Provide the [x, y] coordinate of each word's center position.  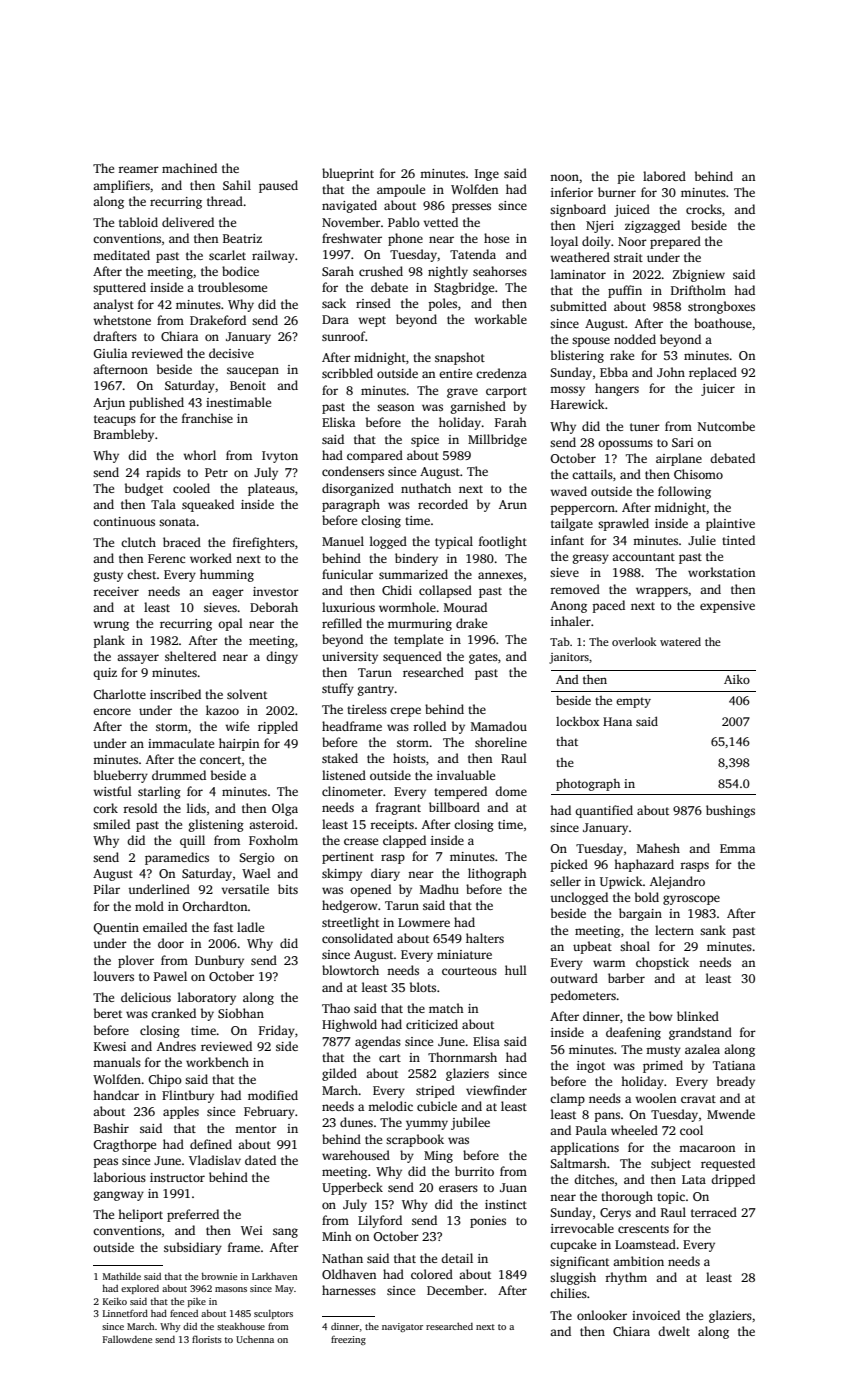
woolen [655, 1098]
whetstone [122, 320]
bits [288, 889]
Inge [487, 175]
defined [211, 1144]
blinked [698, 1016]
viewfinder [496, 1090]
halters [485, 938]
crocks [704, 209]
